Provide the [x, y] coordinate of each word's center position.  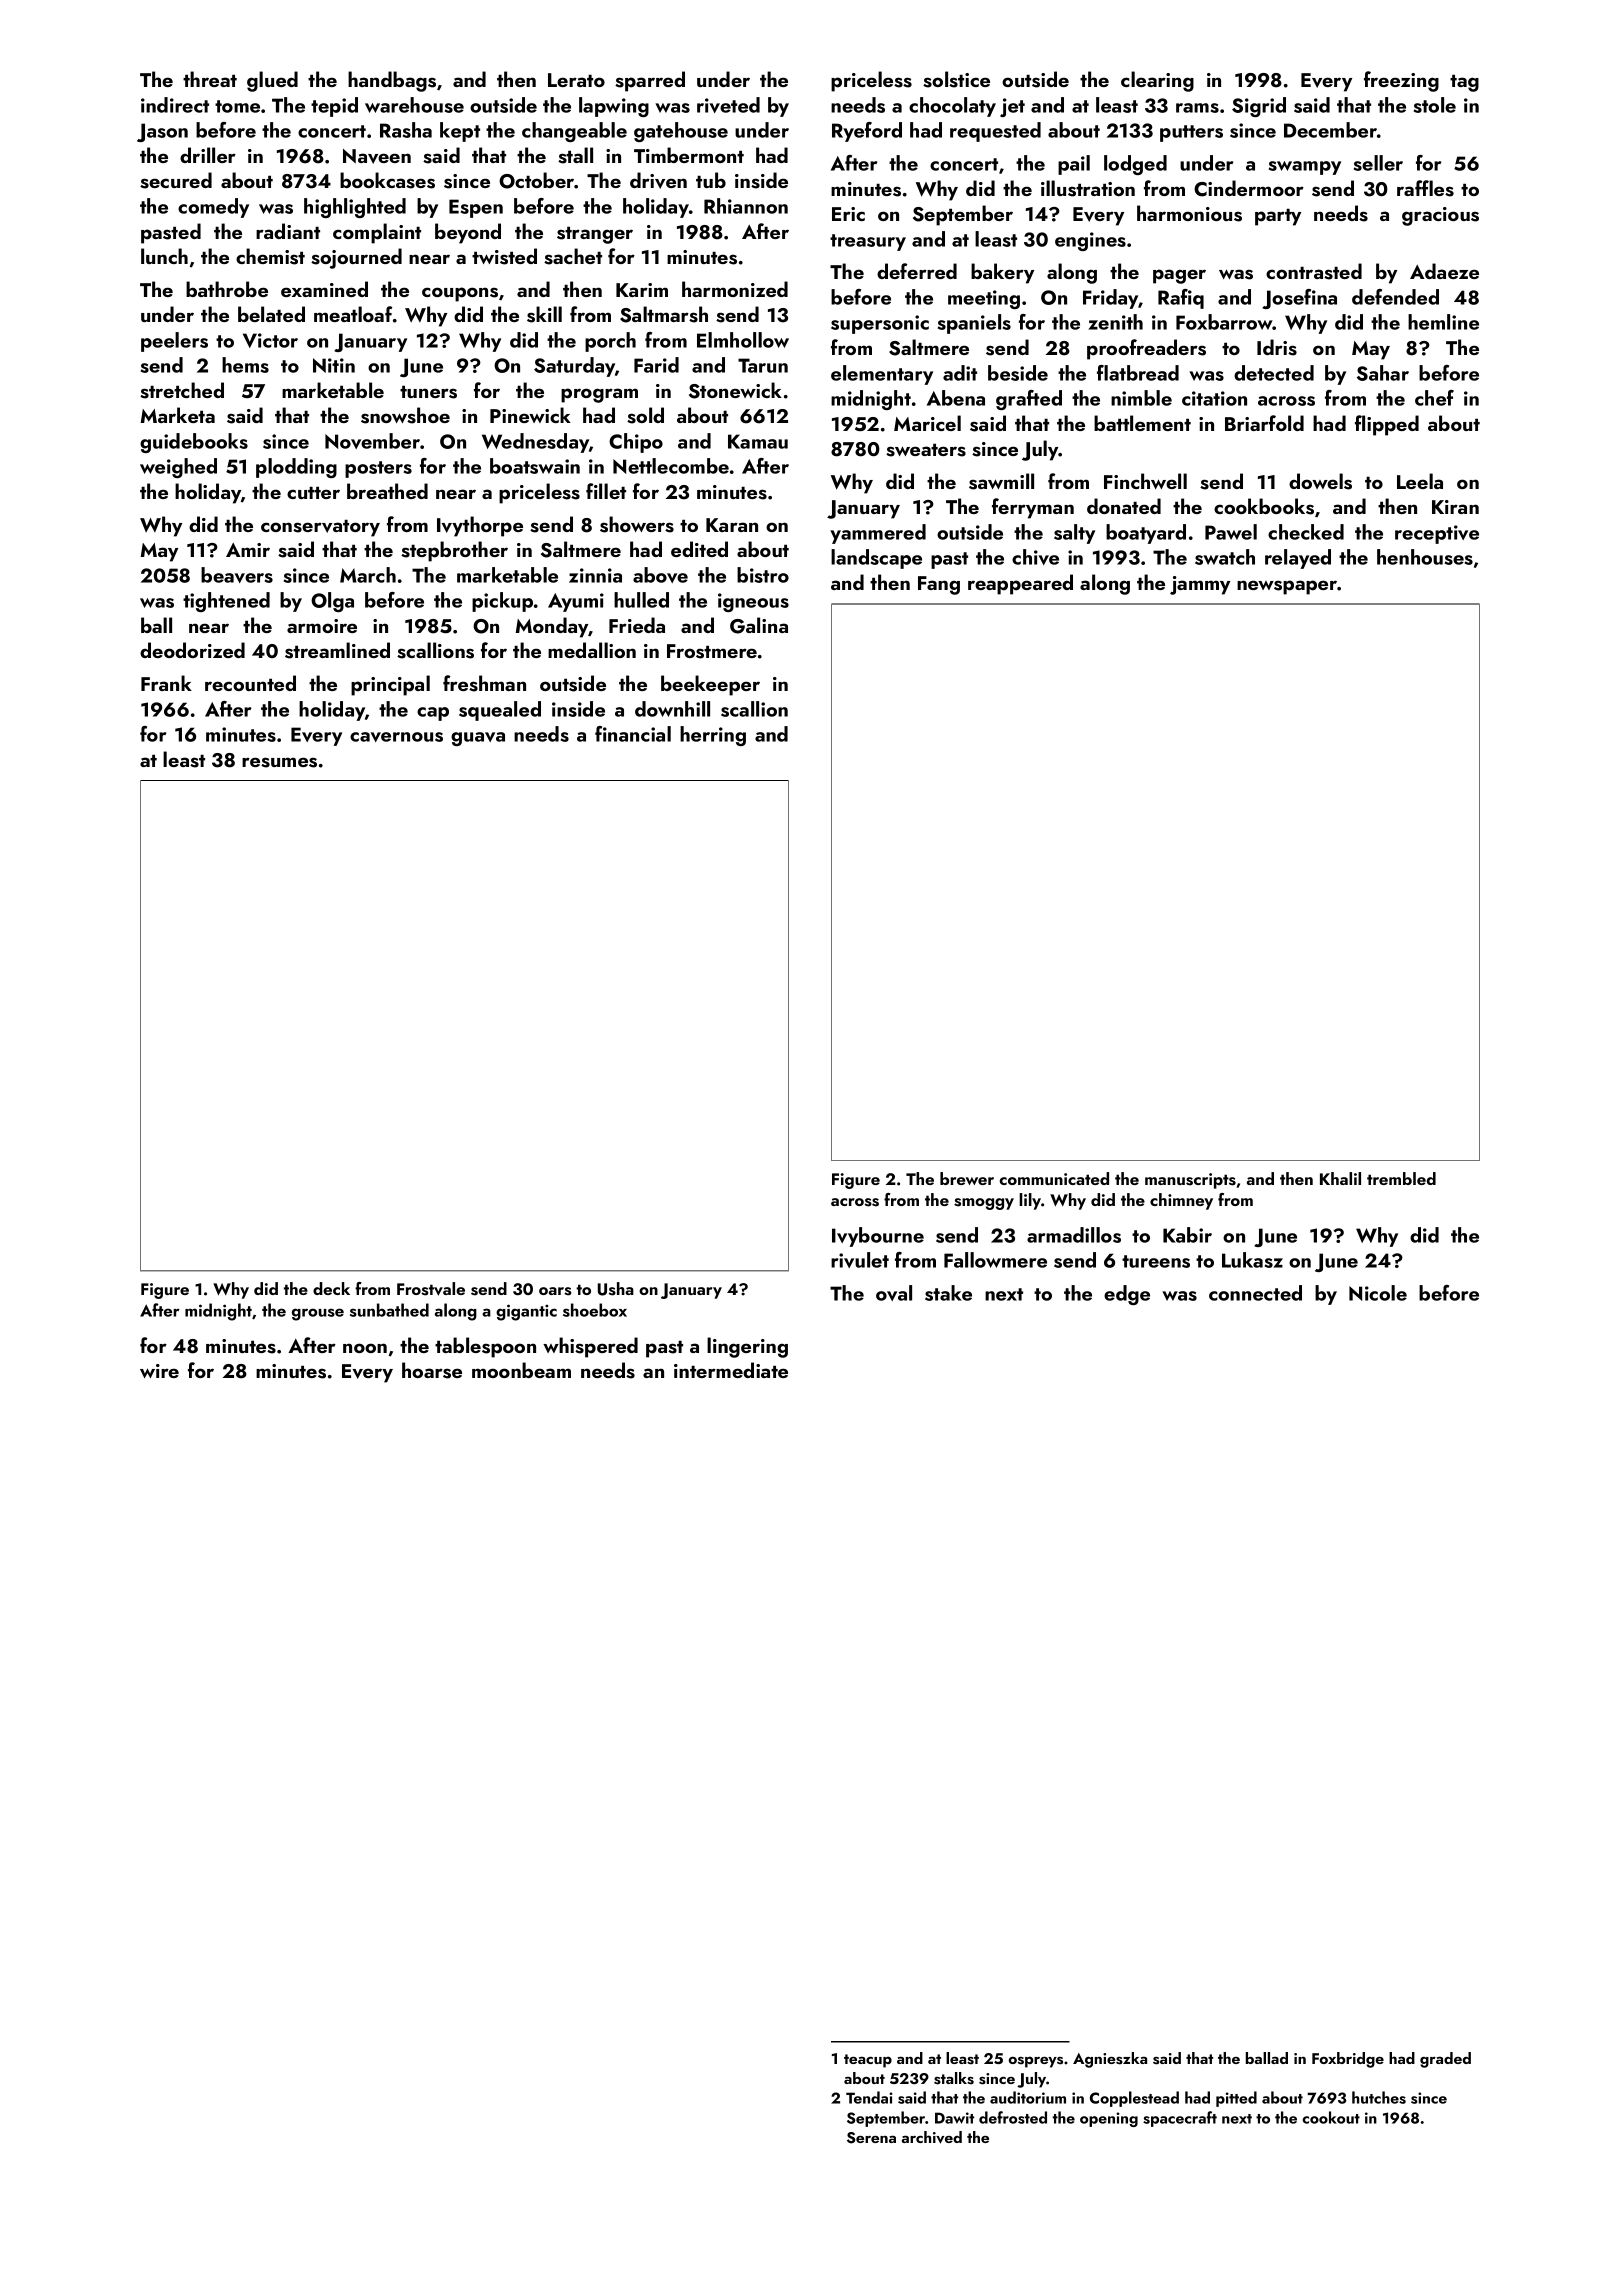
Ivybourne [878, 1237]
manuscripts [1190, 1181]
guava [478, 739]
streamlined [337, 650]
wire [159, 1371]
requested [995, 132]
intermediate [731, 1370]
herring [713, 736]
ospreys [1036, 2062]
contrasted [1314, 271]
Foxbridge [1348, 2060]
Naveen [377, 156]
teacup [868, 2061]
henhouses [1425, 557]
